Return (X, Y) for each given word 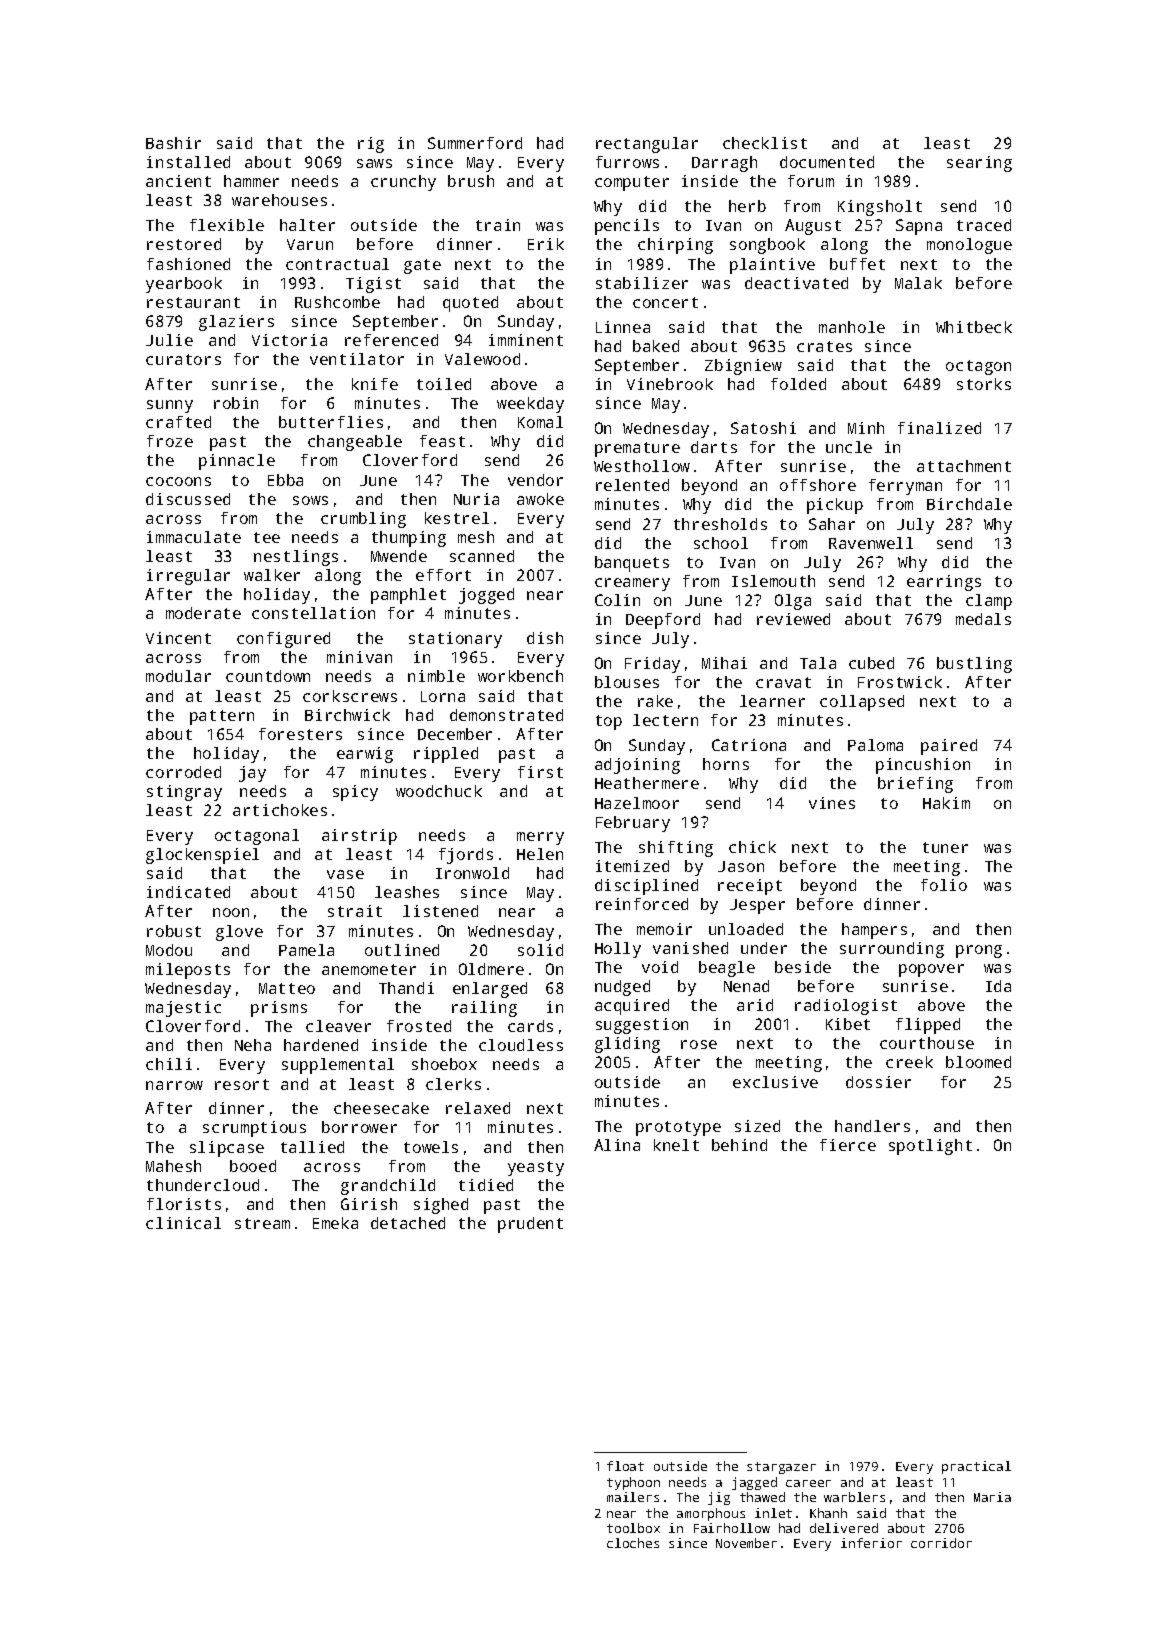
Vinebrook (670, 384)
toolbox (633, 1528)
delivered (844, 1528)
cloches (633, 1543)
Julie (169, 340)
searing (979, 164)
